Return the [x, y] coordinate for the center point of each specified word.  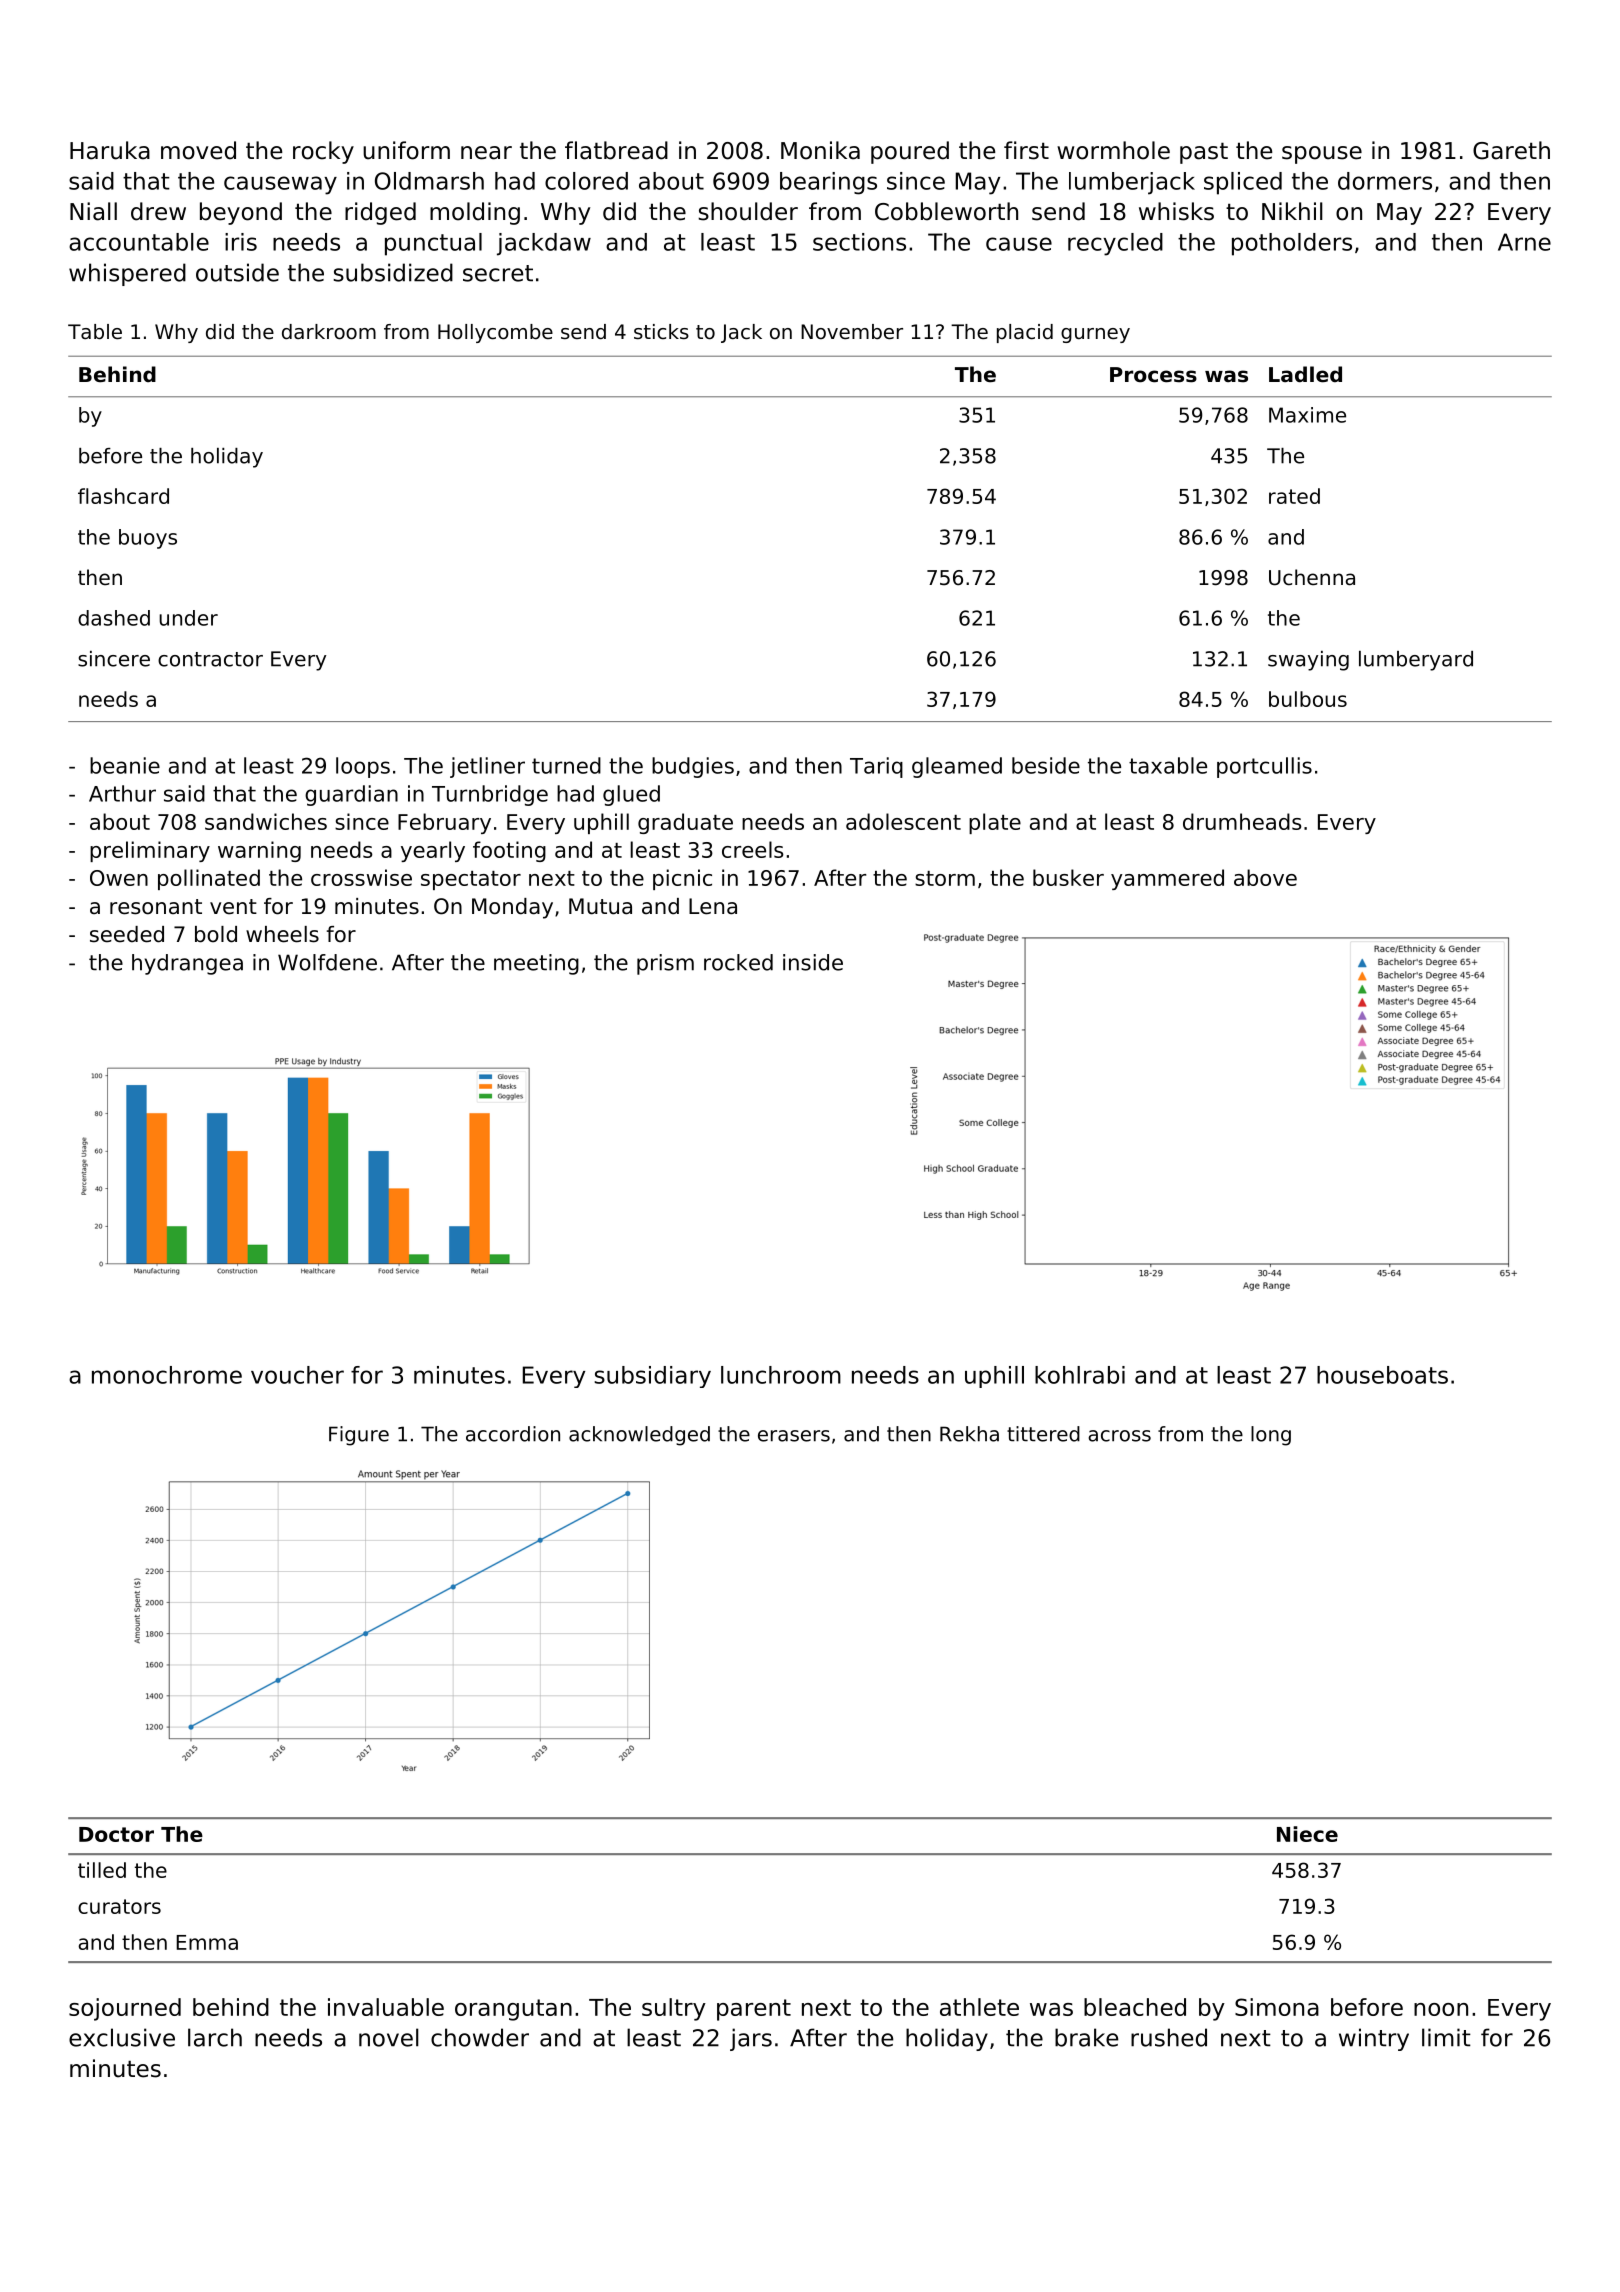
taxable [1168, 765]
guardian [351, 795]
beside [1046, 765]
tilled [102, 1870]
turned [566, 765]
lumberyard [1416, 661]
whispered [127, 274]
